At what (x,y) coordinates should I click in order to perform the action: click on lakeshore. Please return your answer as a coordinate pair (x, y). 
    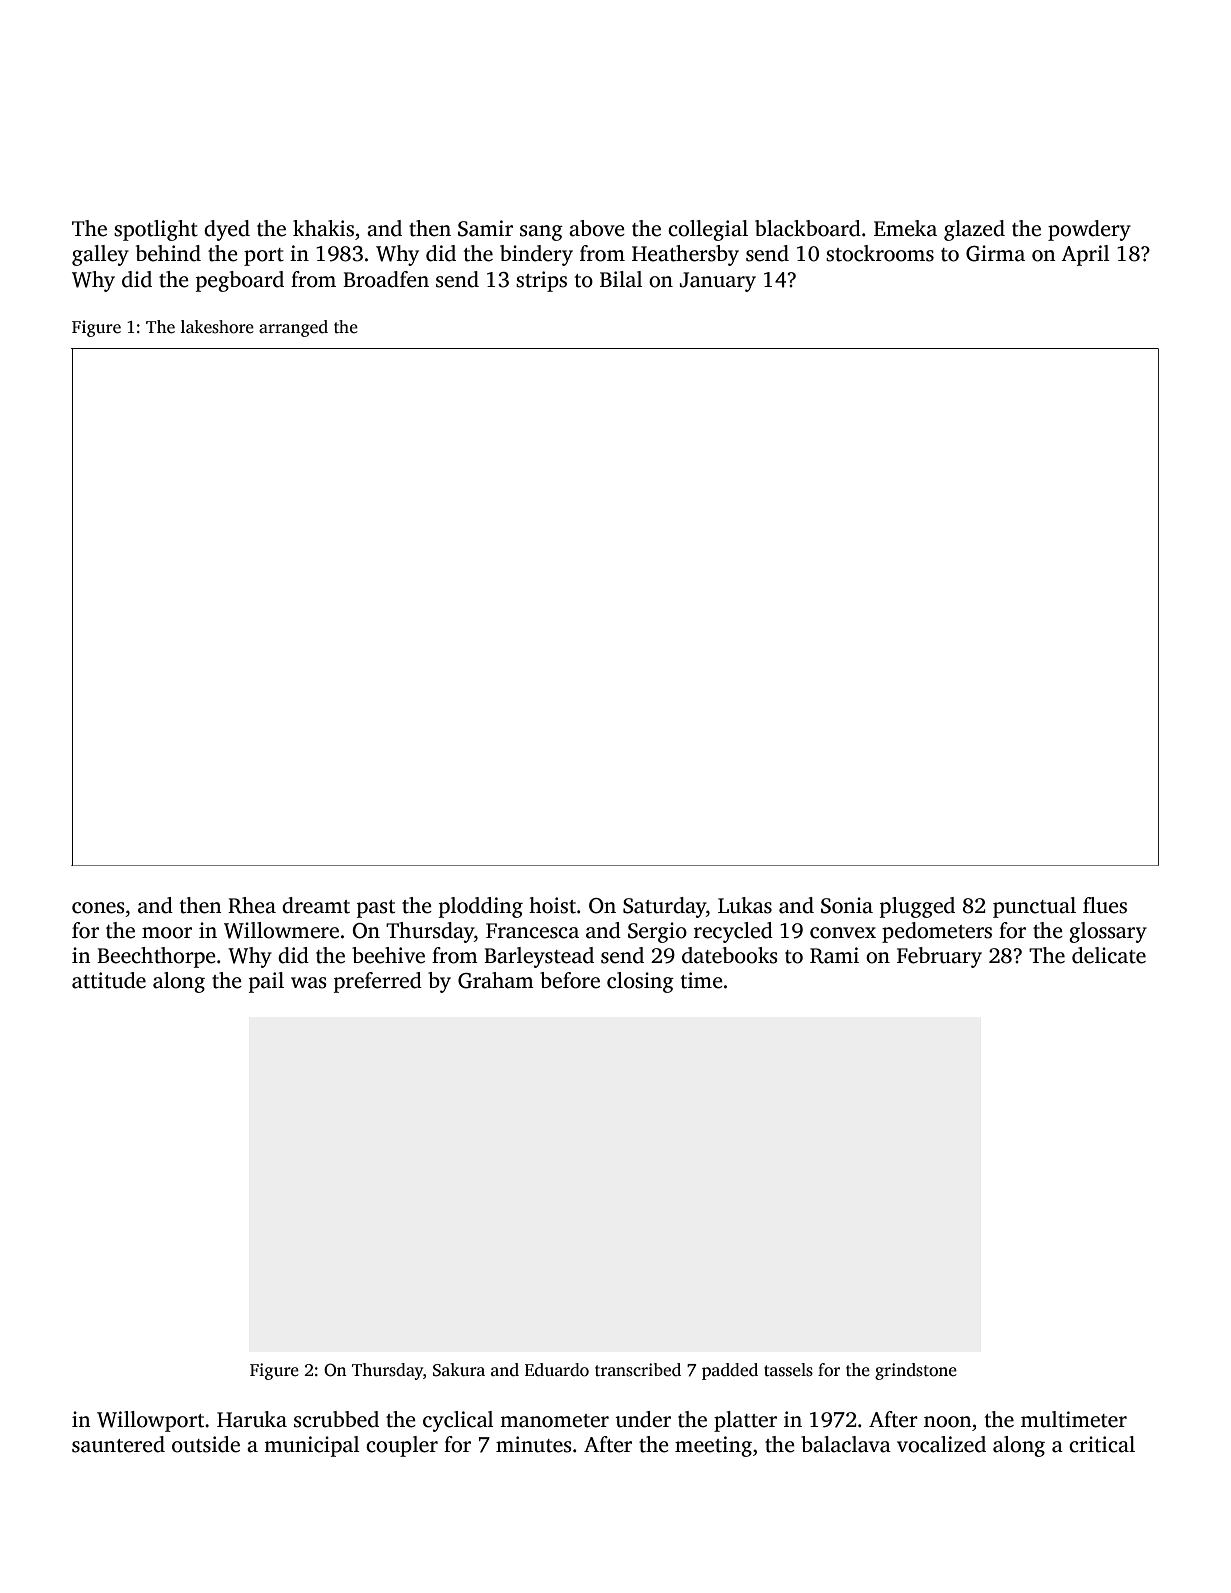
    Looking at the image, I should click on (217, 327).
